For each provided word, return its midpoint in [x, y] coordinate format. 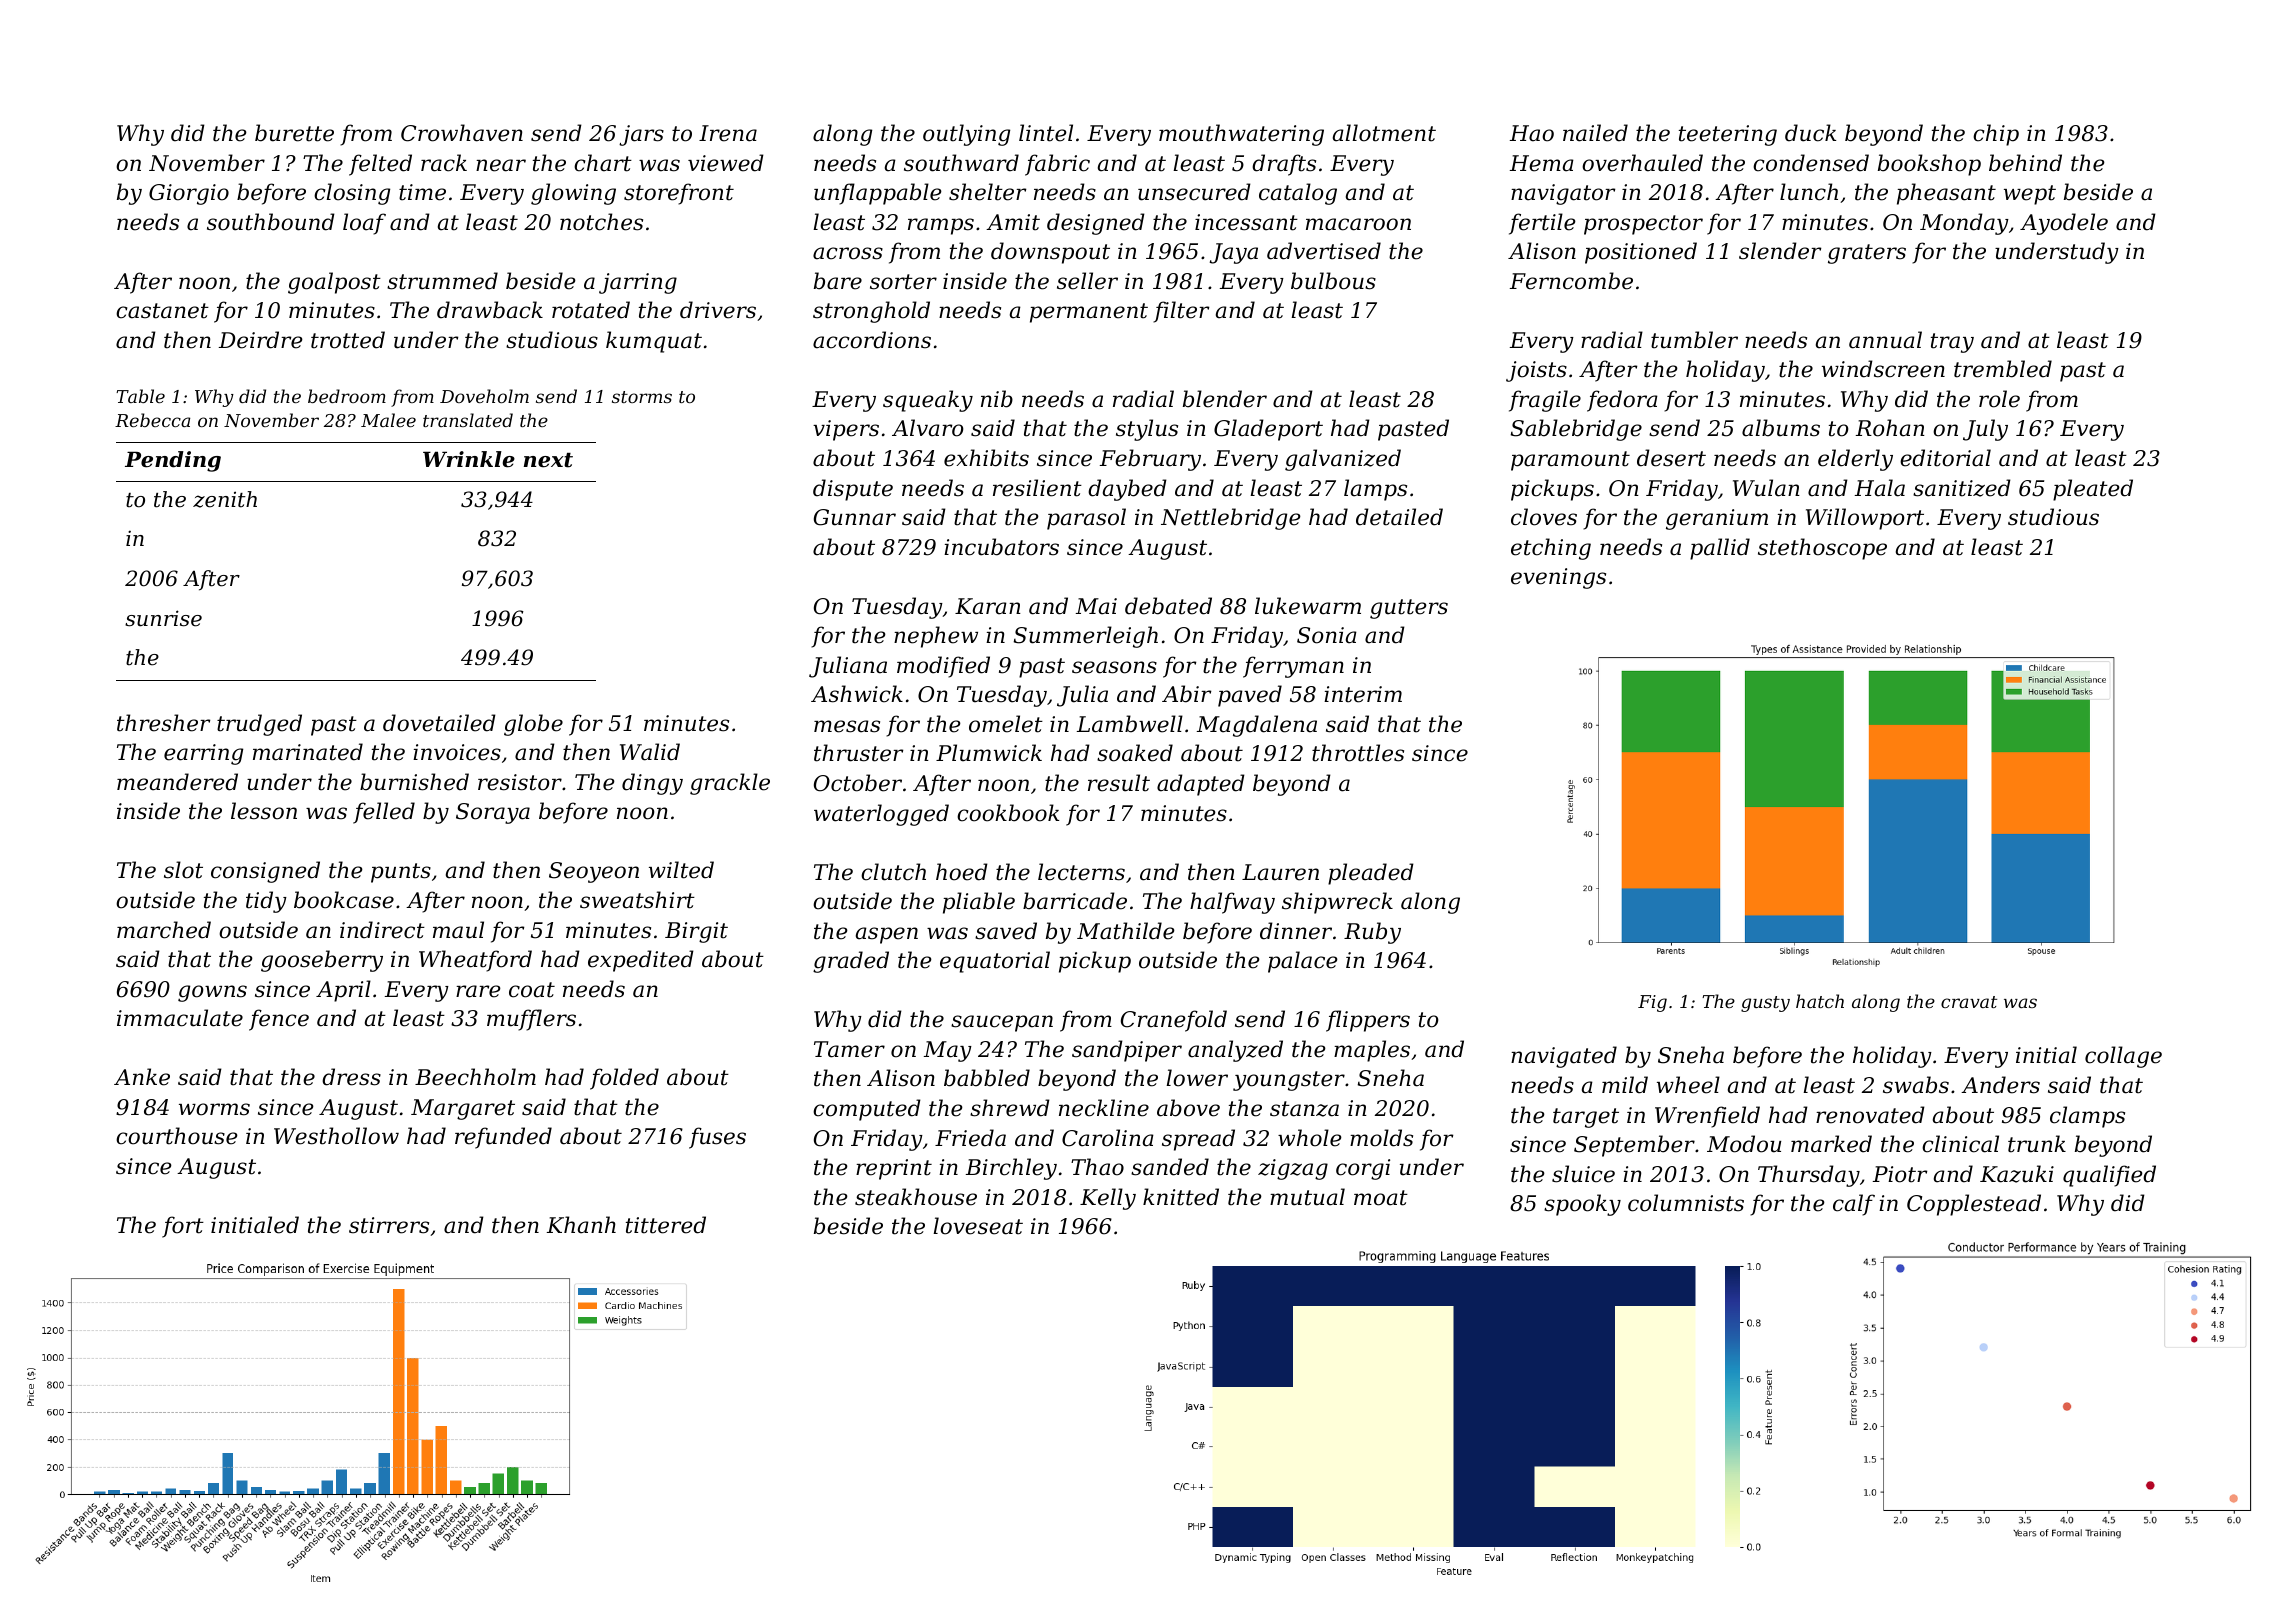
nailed [1595, 133]
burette [294, 133]
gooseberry [322, 961]
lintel [1046, 133]
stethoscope [1822, 549]
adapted [1201, 785]
